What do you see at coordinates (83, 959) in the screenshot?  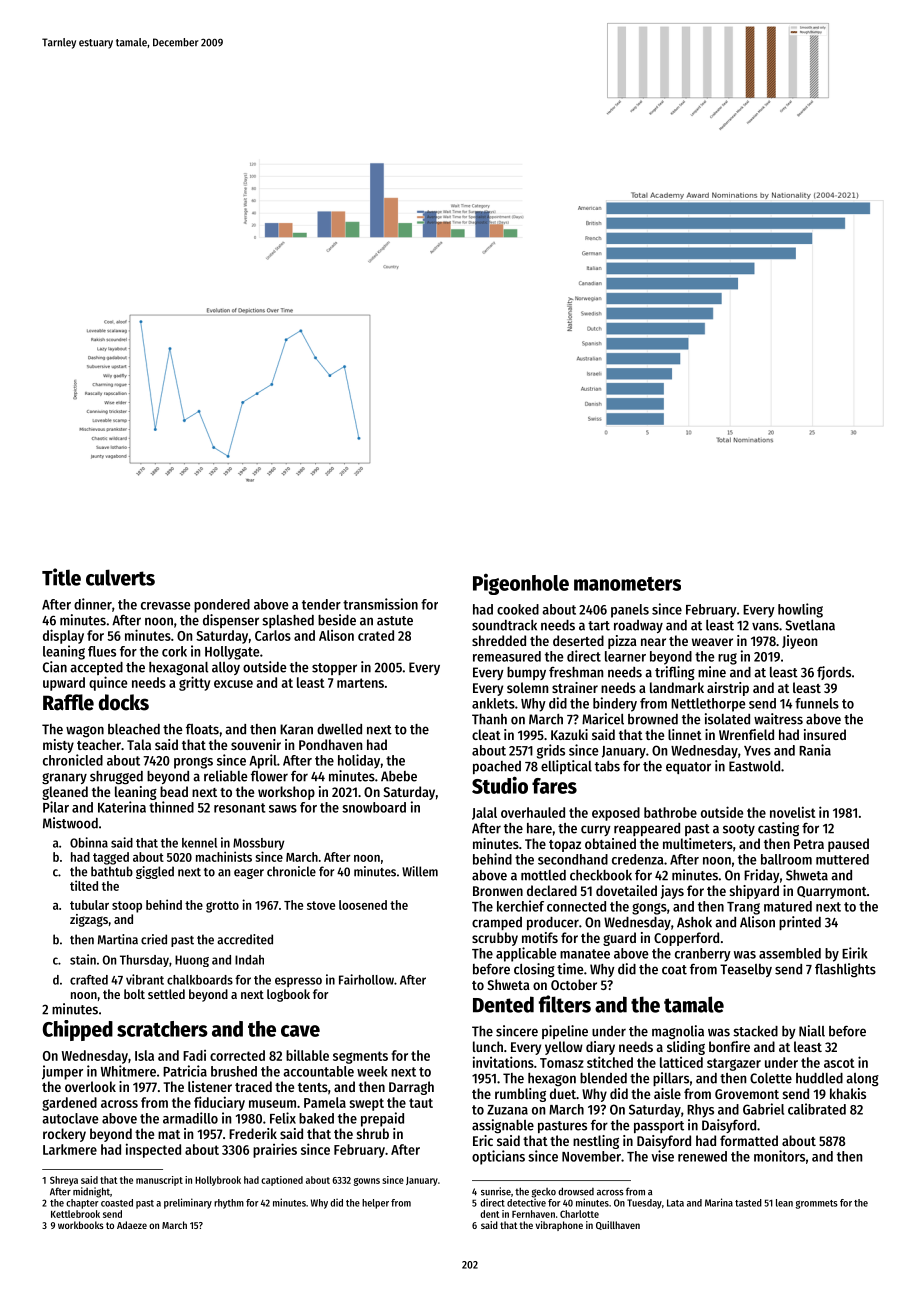 I see `stain` at bounding box center [83, 959].
